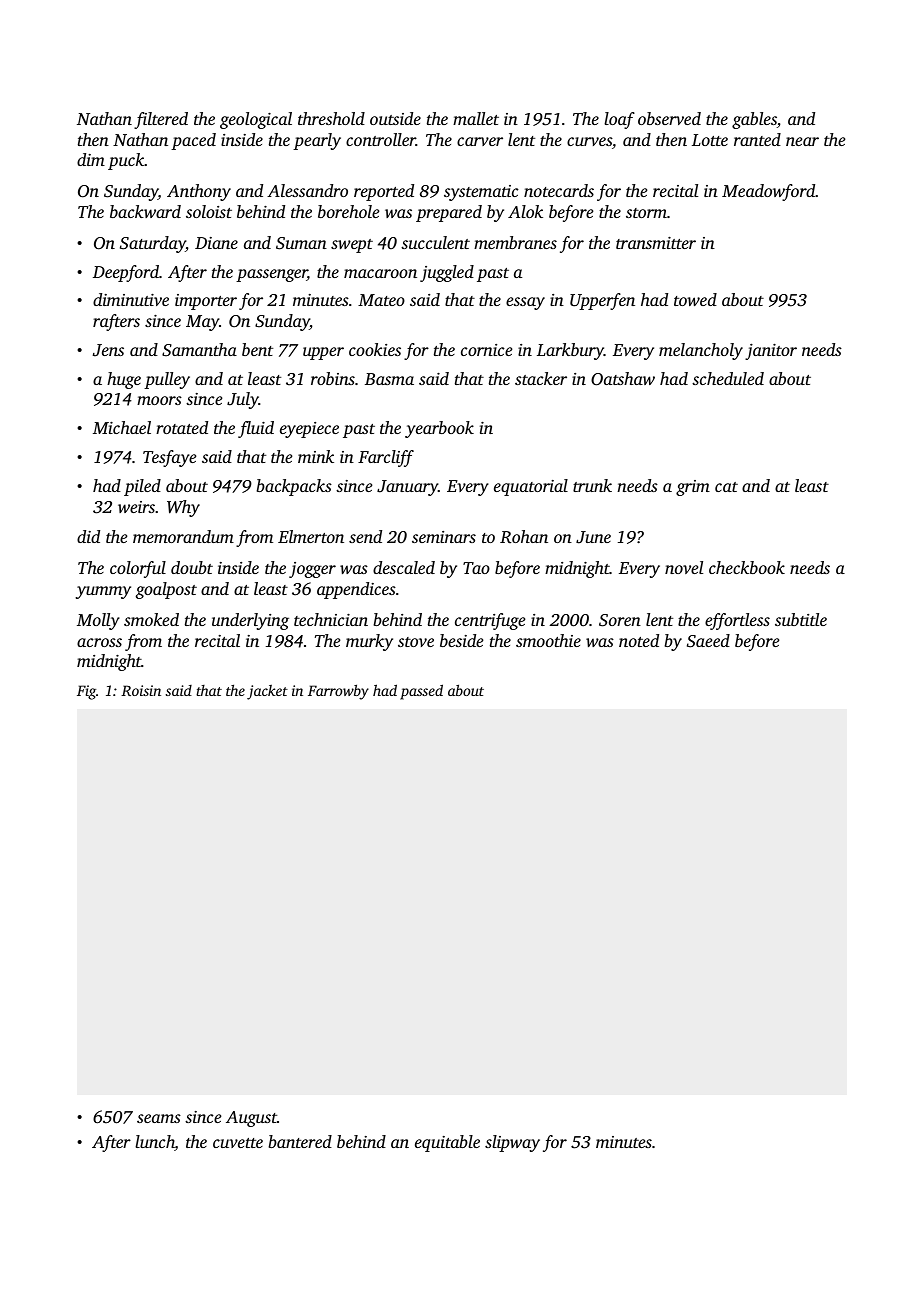  I want to click on subtitle, so click(801, 619).
